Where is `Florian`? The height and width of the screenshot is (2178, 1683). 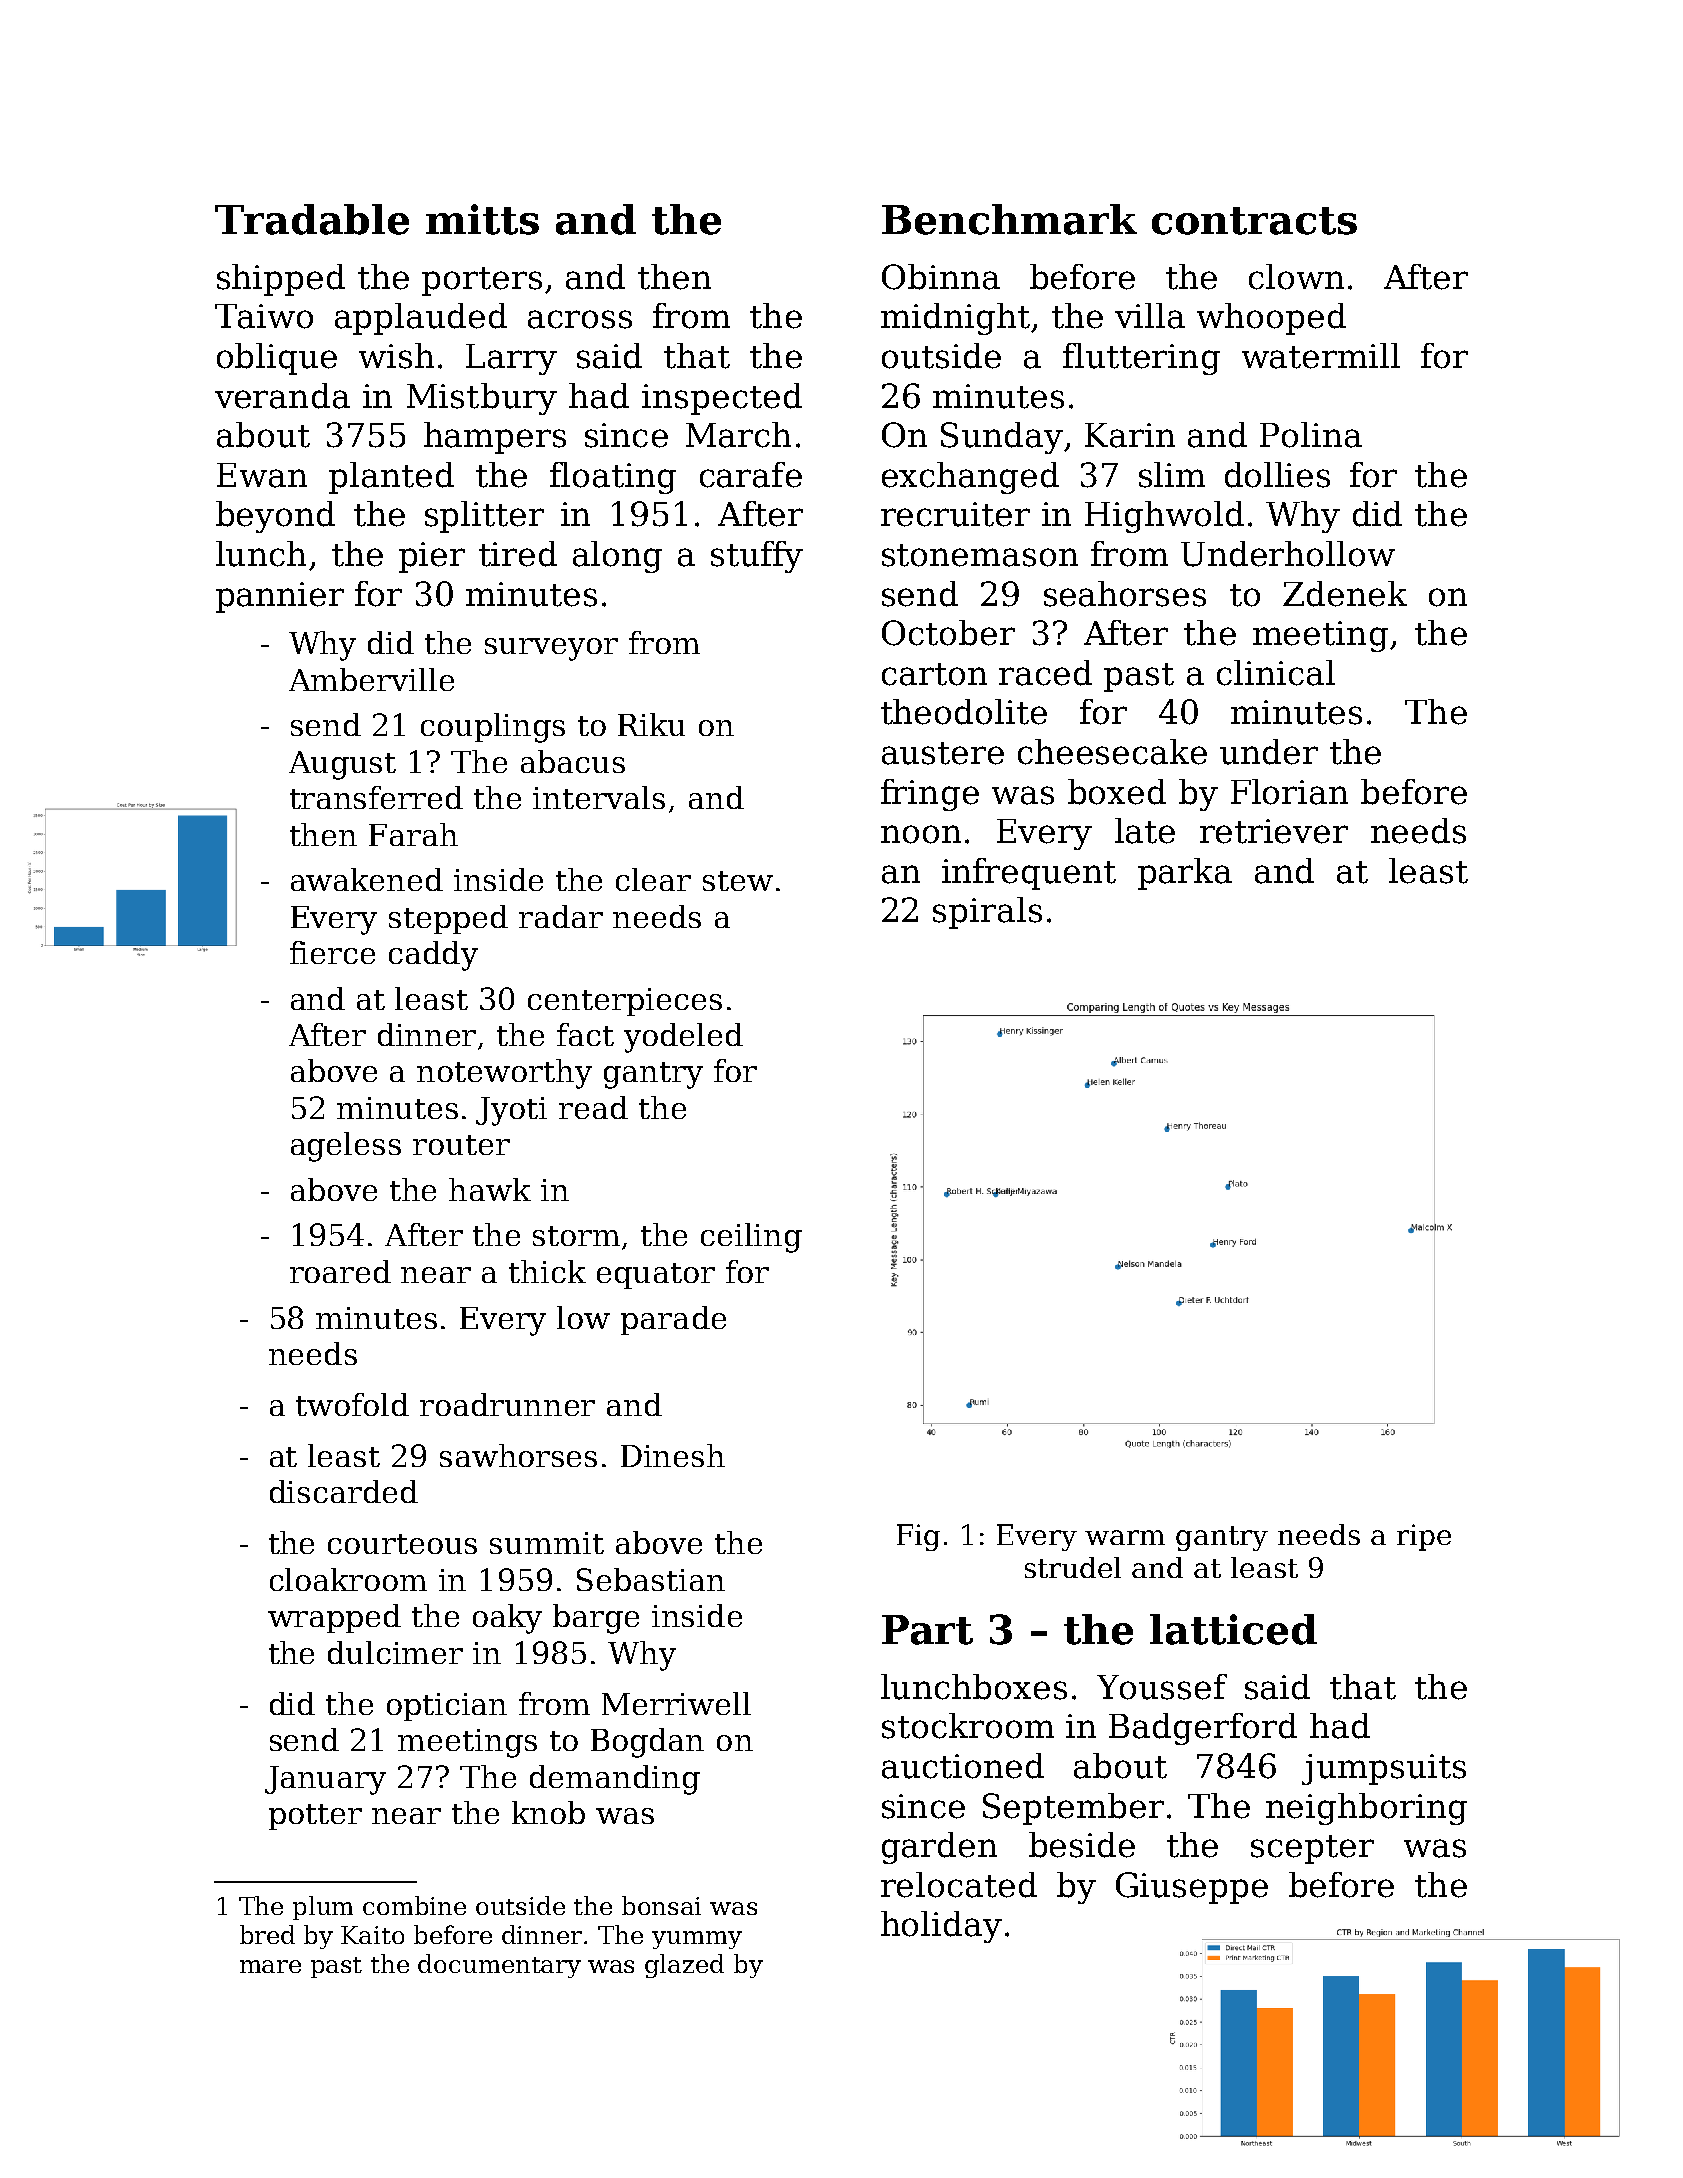 Florian is located at coordinates (1289, 792).
